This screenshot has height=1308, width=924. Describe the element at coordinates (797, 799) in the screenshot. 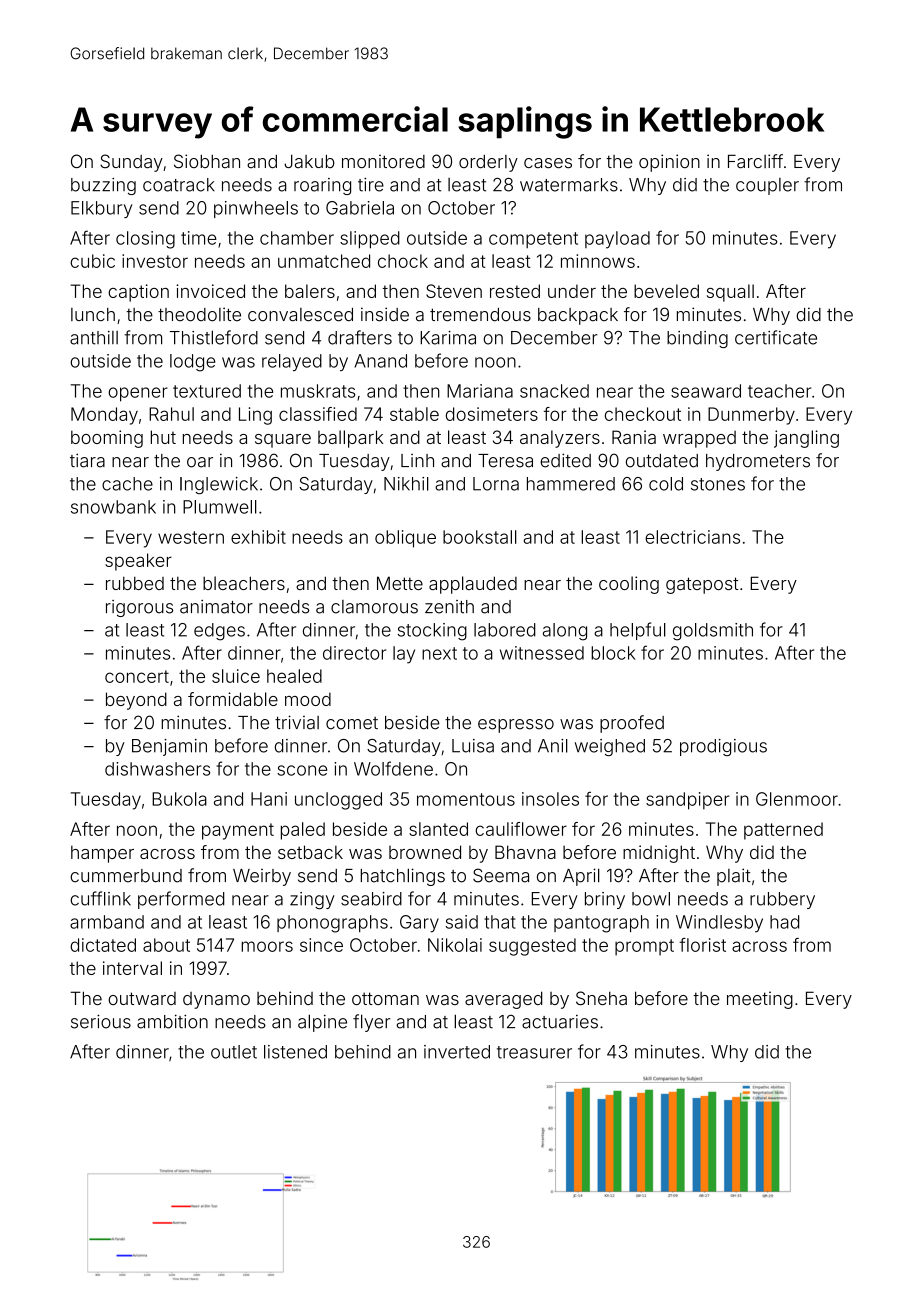

I see `Glenmoor` at that location.
